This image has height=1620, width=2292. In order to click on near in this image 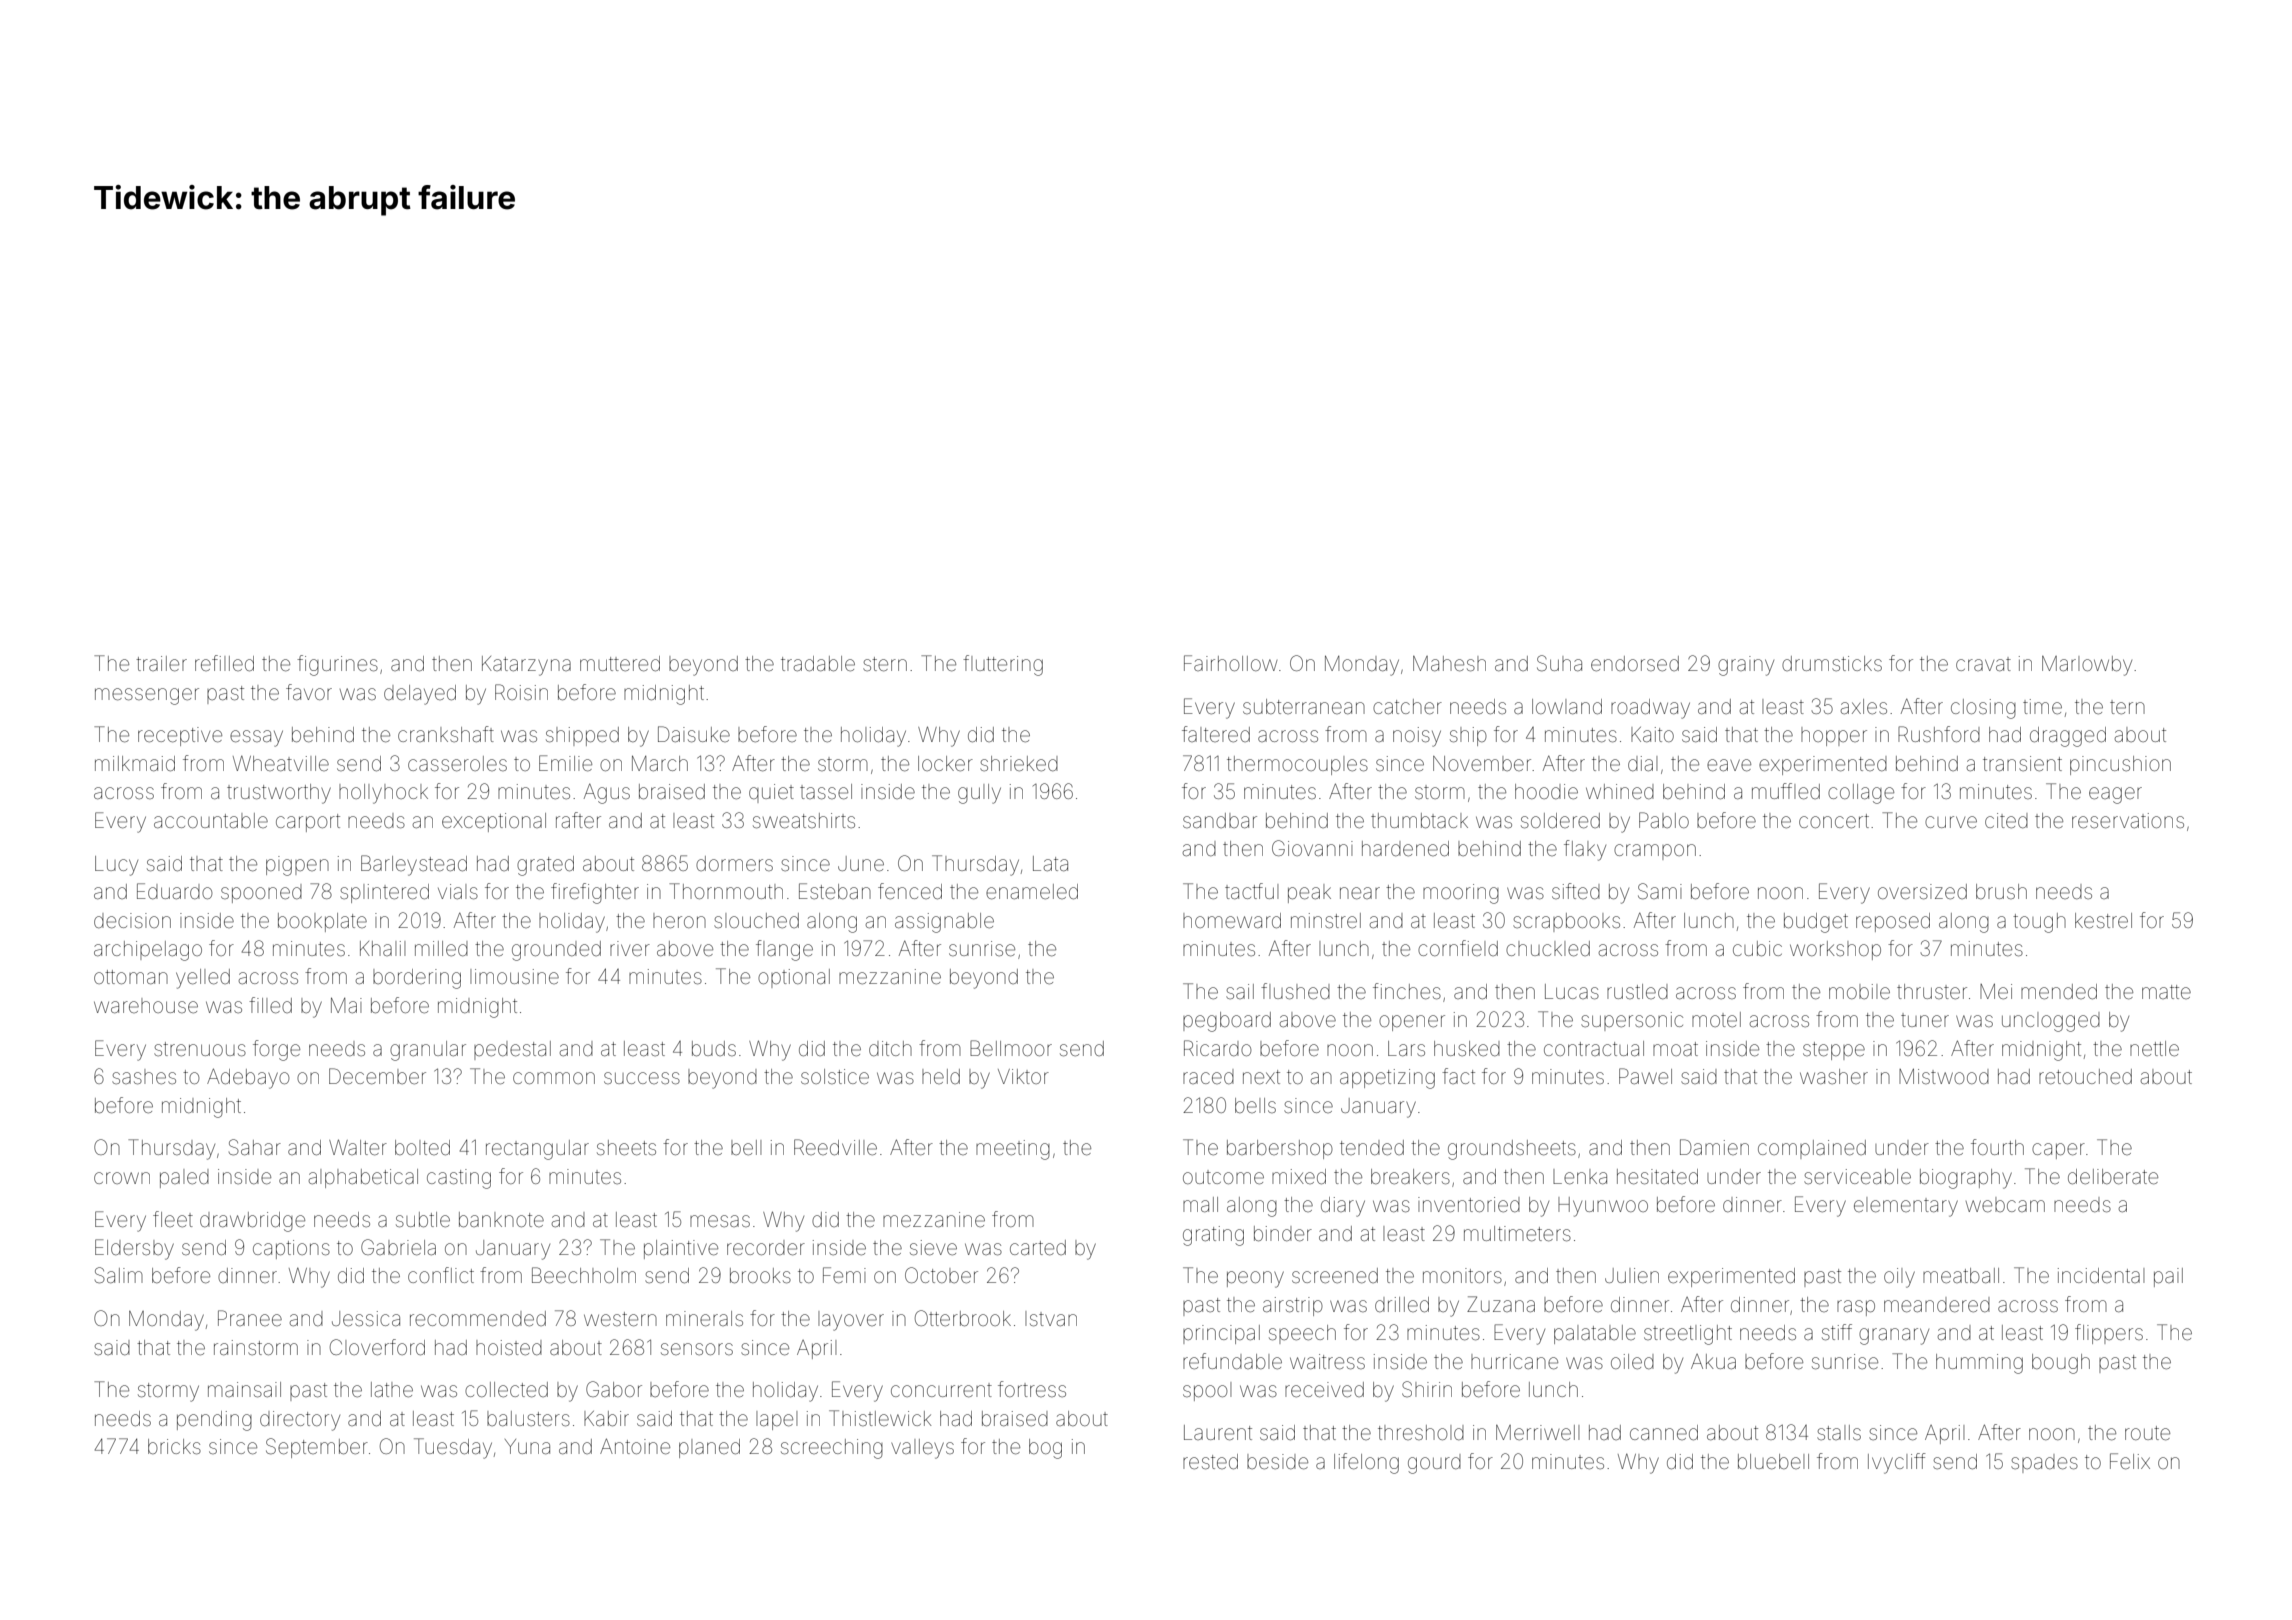, I will do `click(1360, 893)`.
